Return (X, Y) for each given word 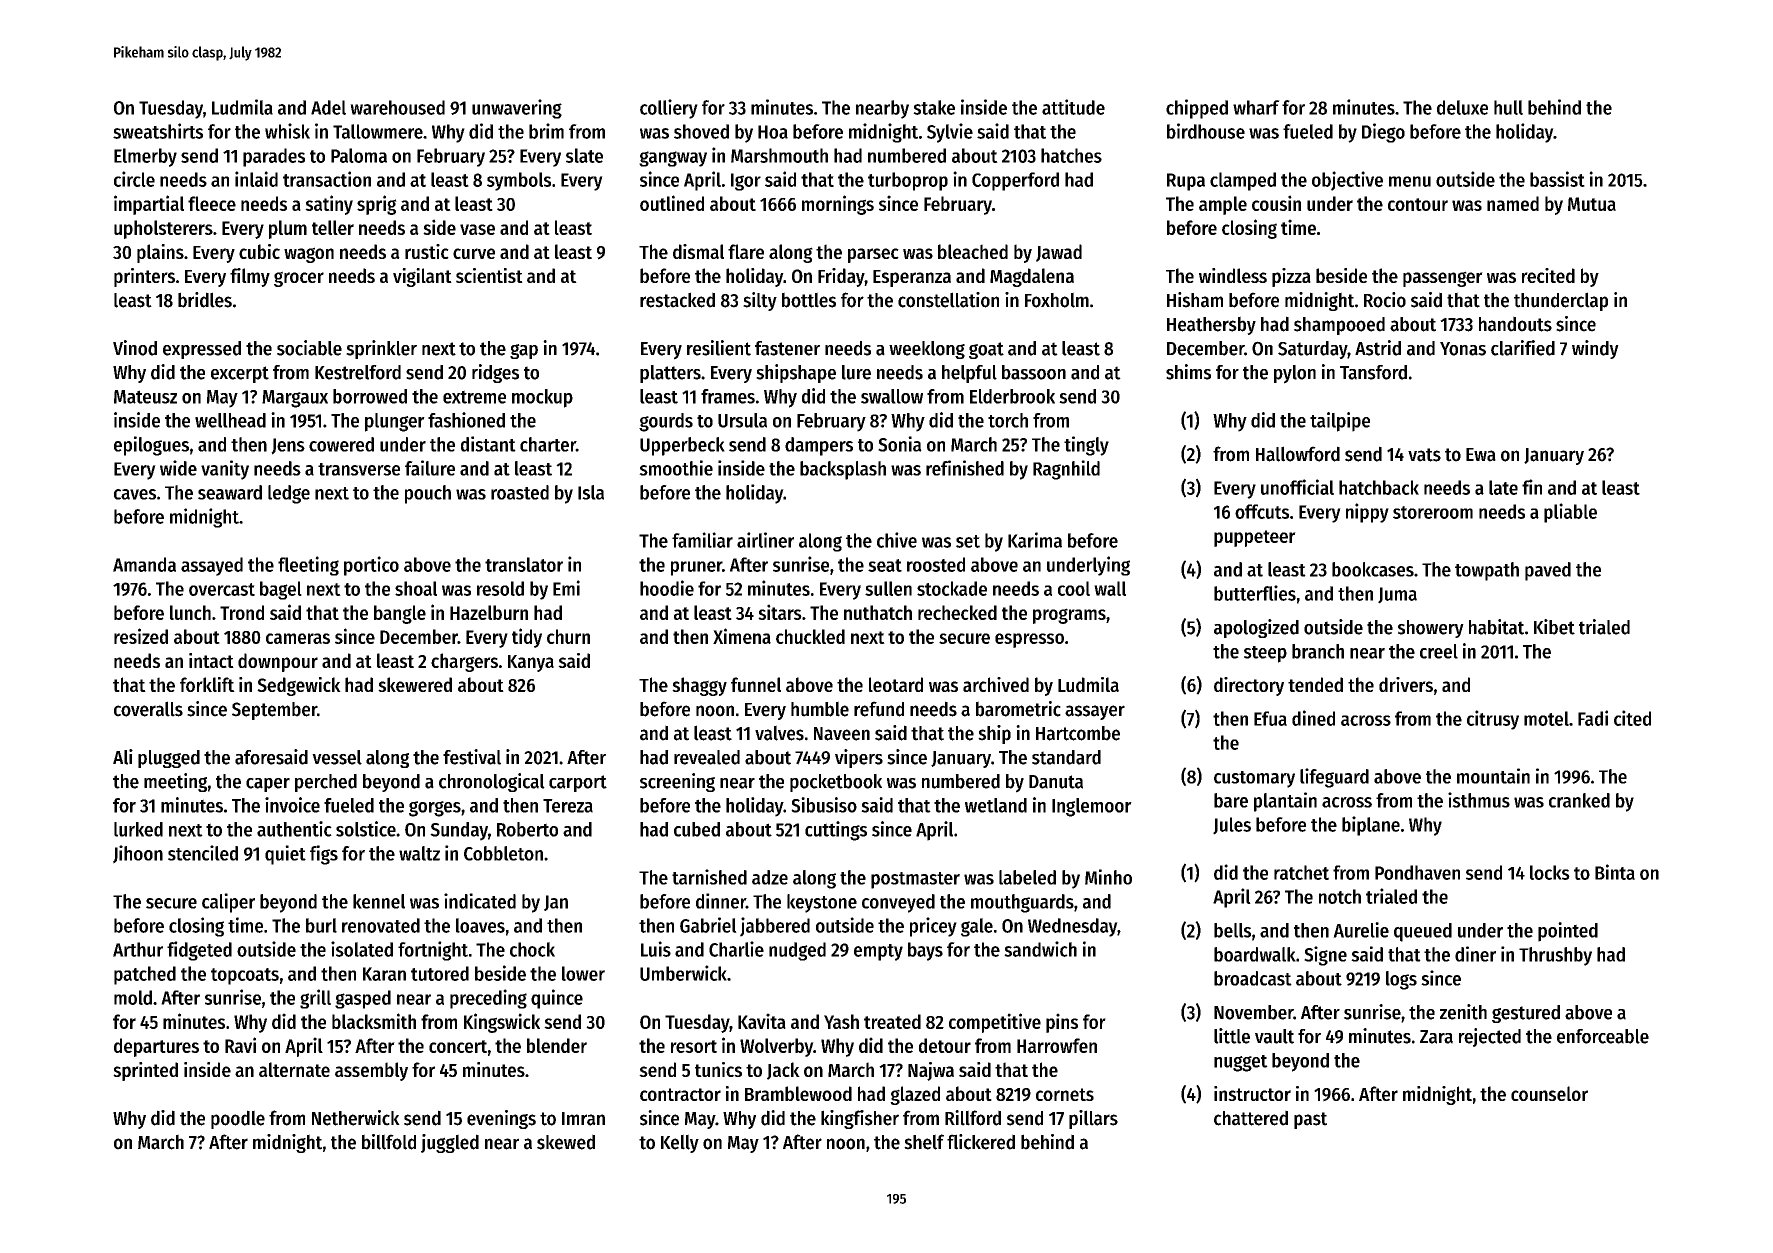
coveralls (148, 709)
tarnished (709, 877)
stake (934, 107)
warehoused (397, 107)
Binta (1615, 872)
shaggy (699, 686)
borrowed (370, 396)
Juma (1397, 595)
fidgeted (199, 951)
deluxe (1462, 107)
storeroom (1433, 512)
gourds (666, 422)
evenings (501, 1119)
